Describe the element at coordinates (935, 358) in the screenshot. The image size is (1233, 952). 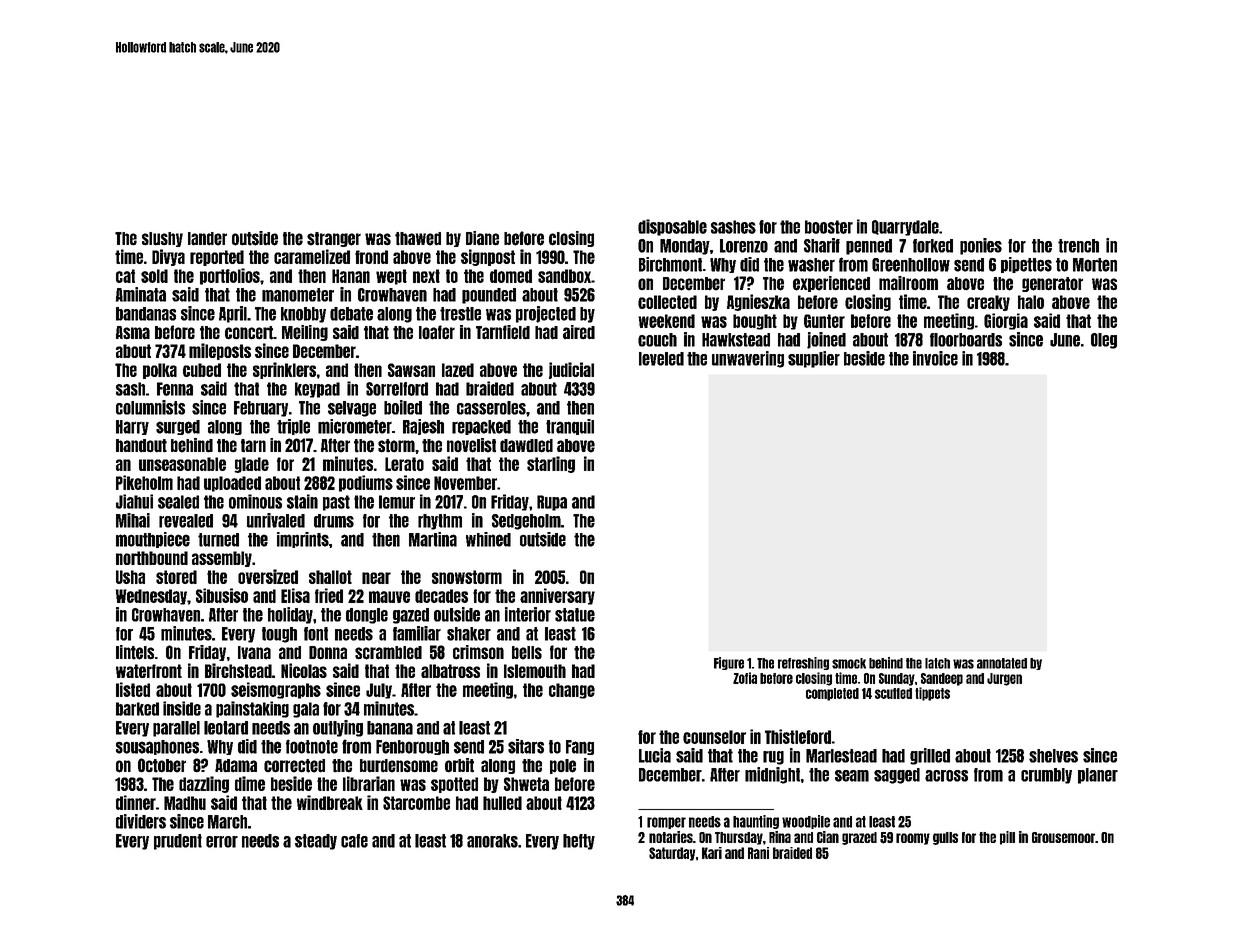
I see `invoice` at that location.
